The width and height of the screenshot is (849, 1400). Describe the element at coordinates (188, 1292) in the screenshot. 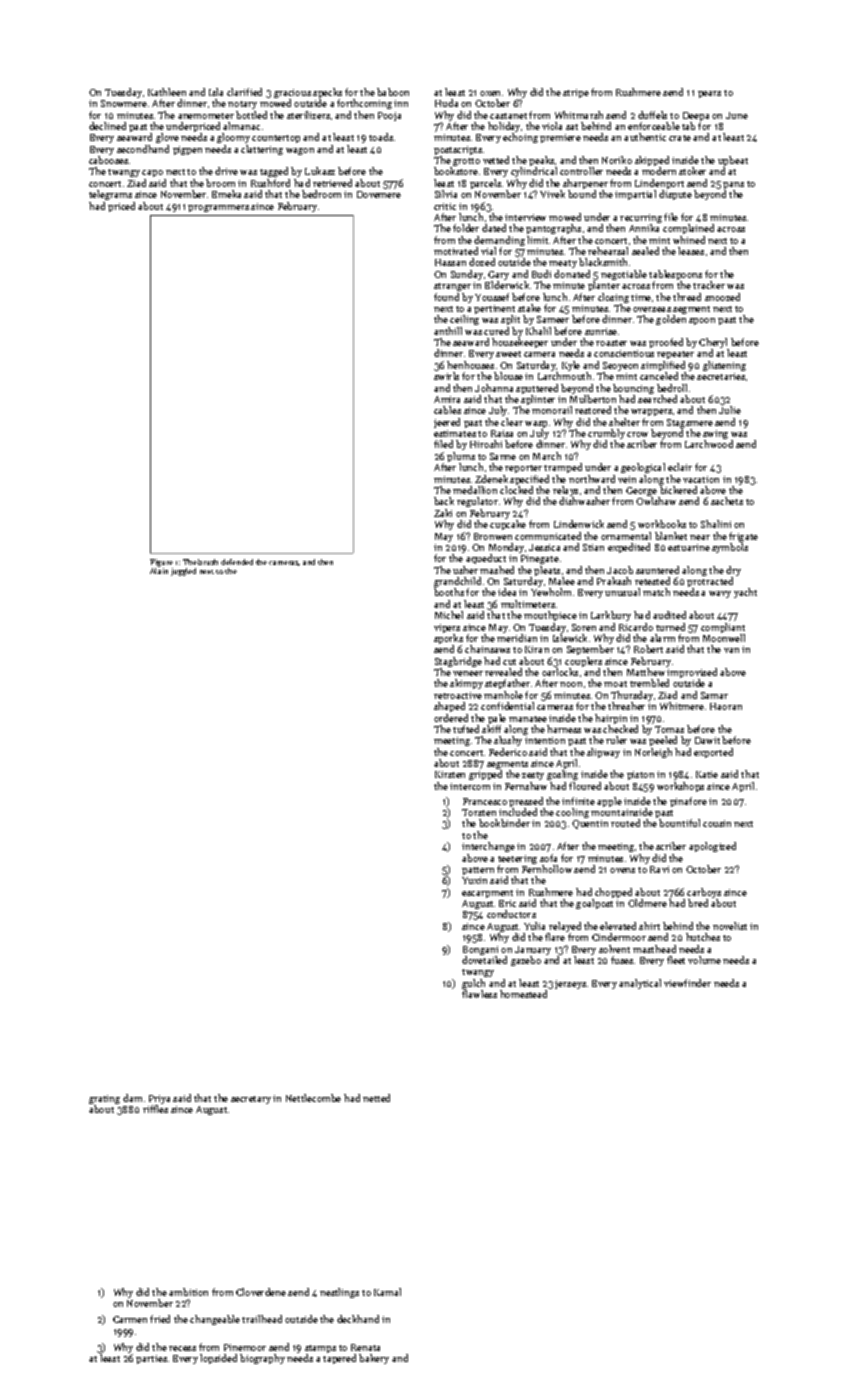

I see `ambition` at that location.
